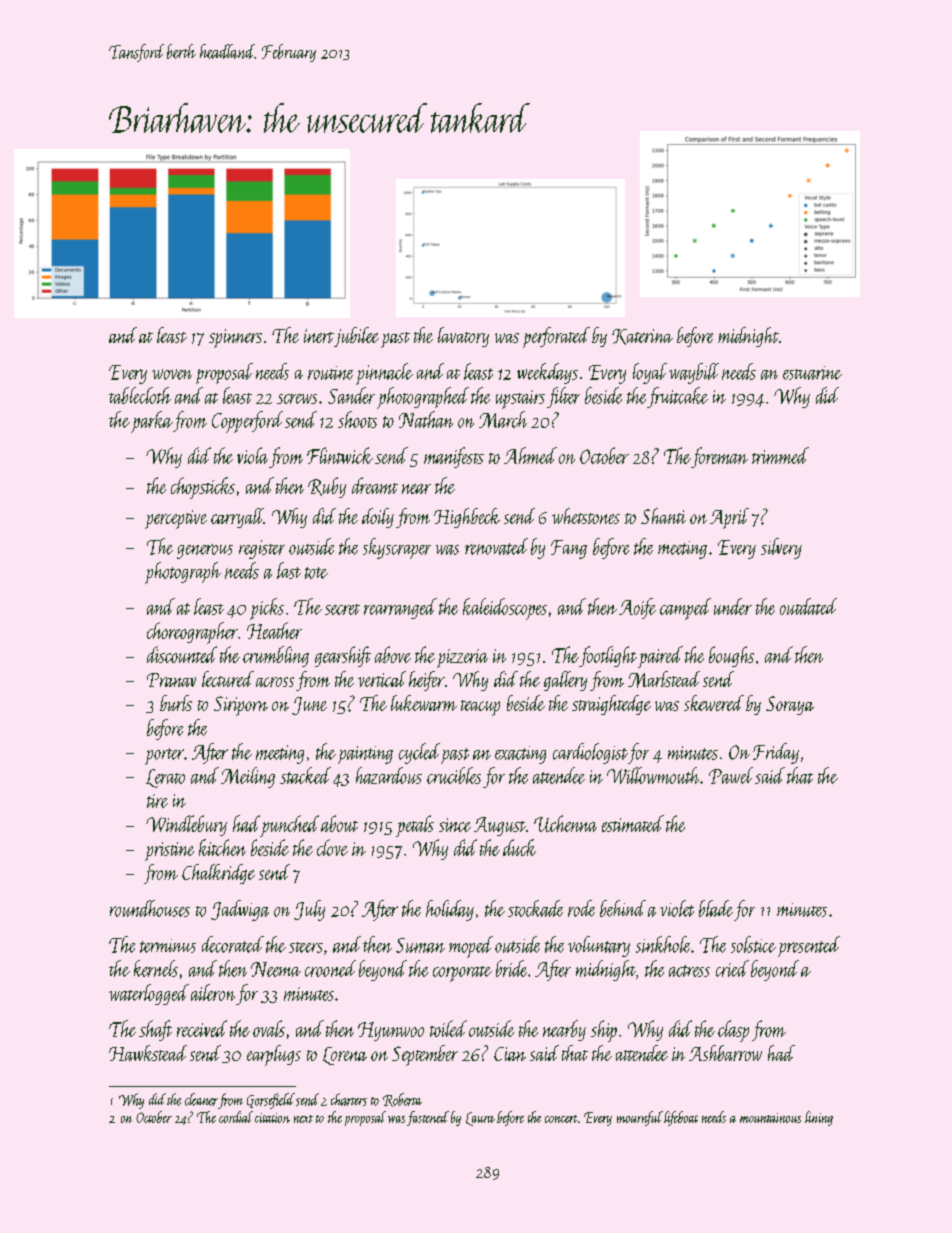  What do you see at coordinates (330, 968) in the image?
I see `crooned` at bounding box center [330, 968].
